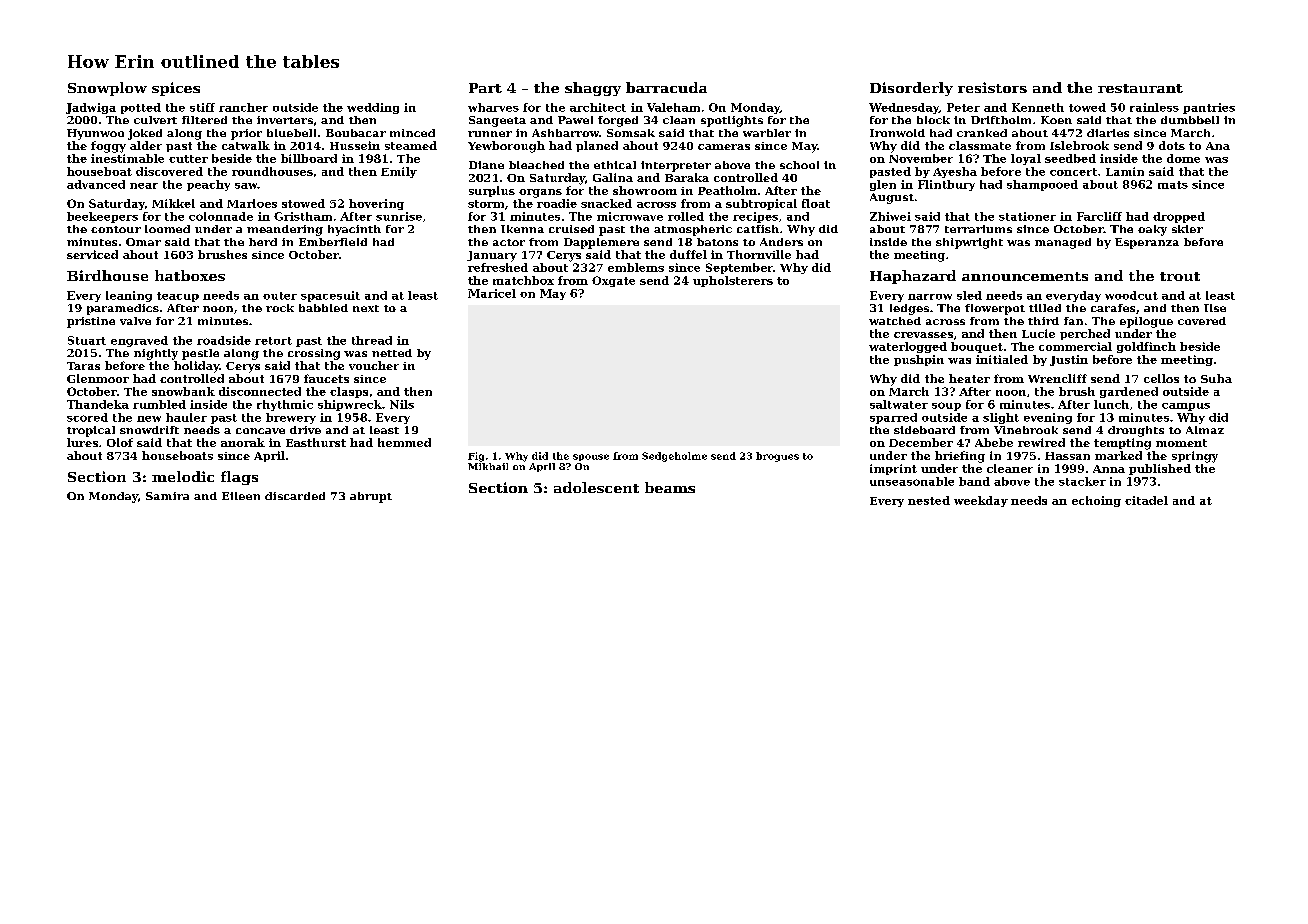  I want to click on beekeepers, so click(102, 217).
